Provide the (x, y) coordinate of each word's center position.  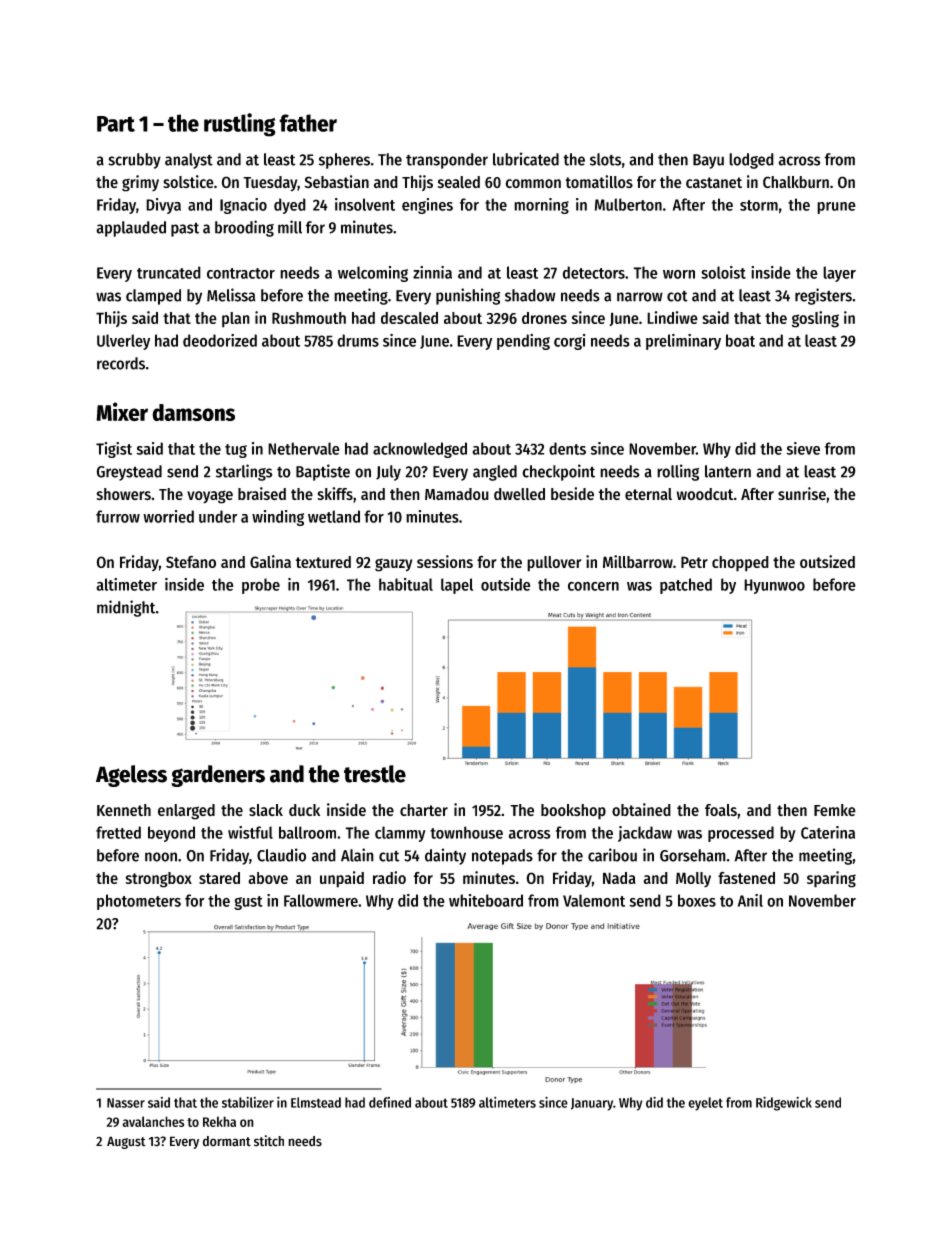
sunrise (802, 493)
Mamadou (457, 494)
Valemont (594, 900)
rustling (240, 125)
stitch (269, 1141)
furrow (118, 516)
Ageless (131, 776)
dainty (445, 856)
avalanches (153, 1121)
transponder (447, 161)
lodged (751, 161)
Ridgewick (784, 1104)
